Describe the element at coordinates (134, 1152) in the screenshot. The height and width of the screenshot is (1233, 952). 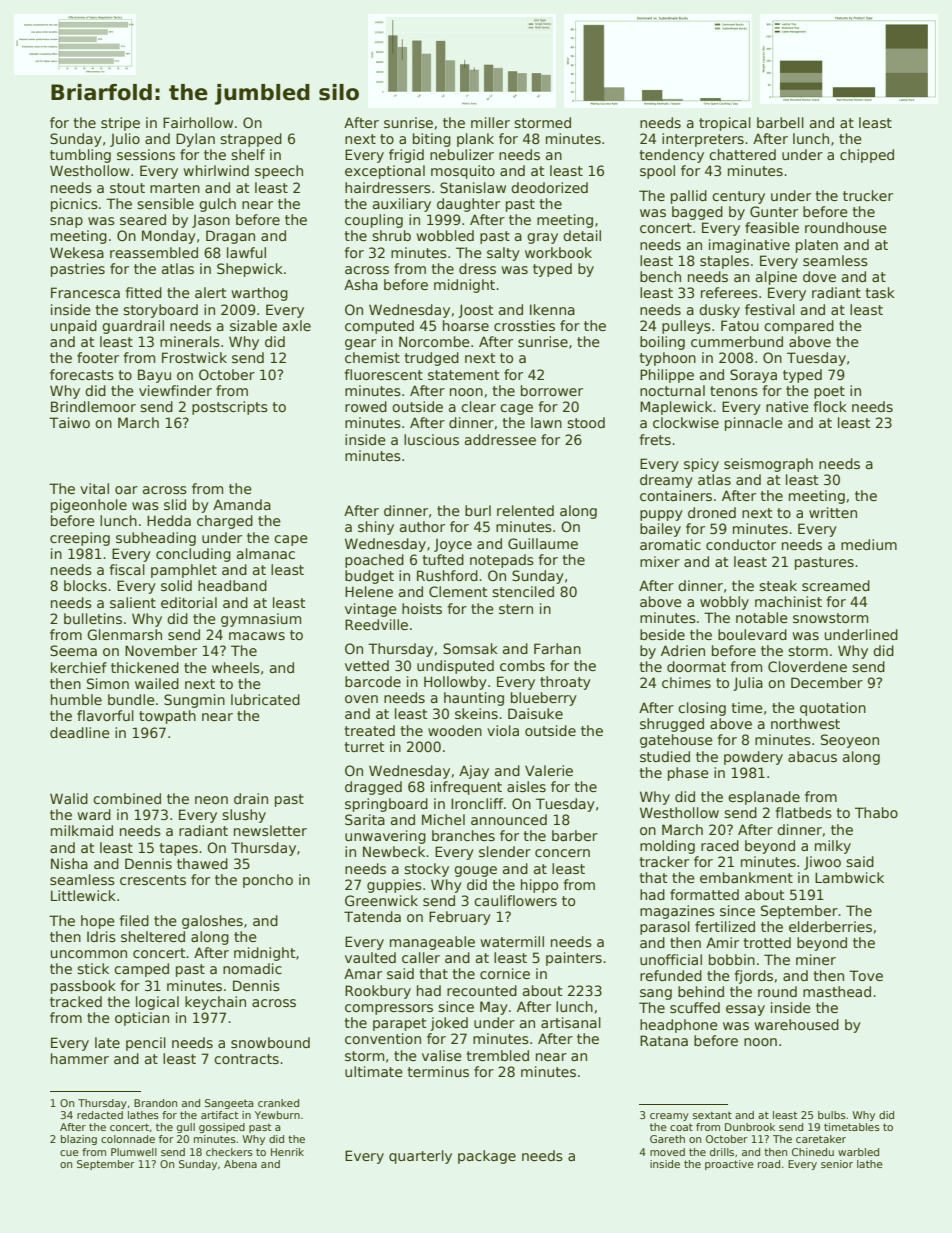
I see `Plumwell` at that location.
